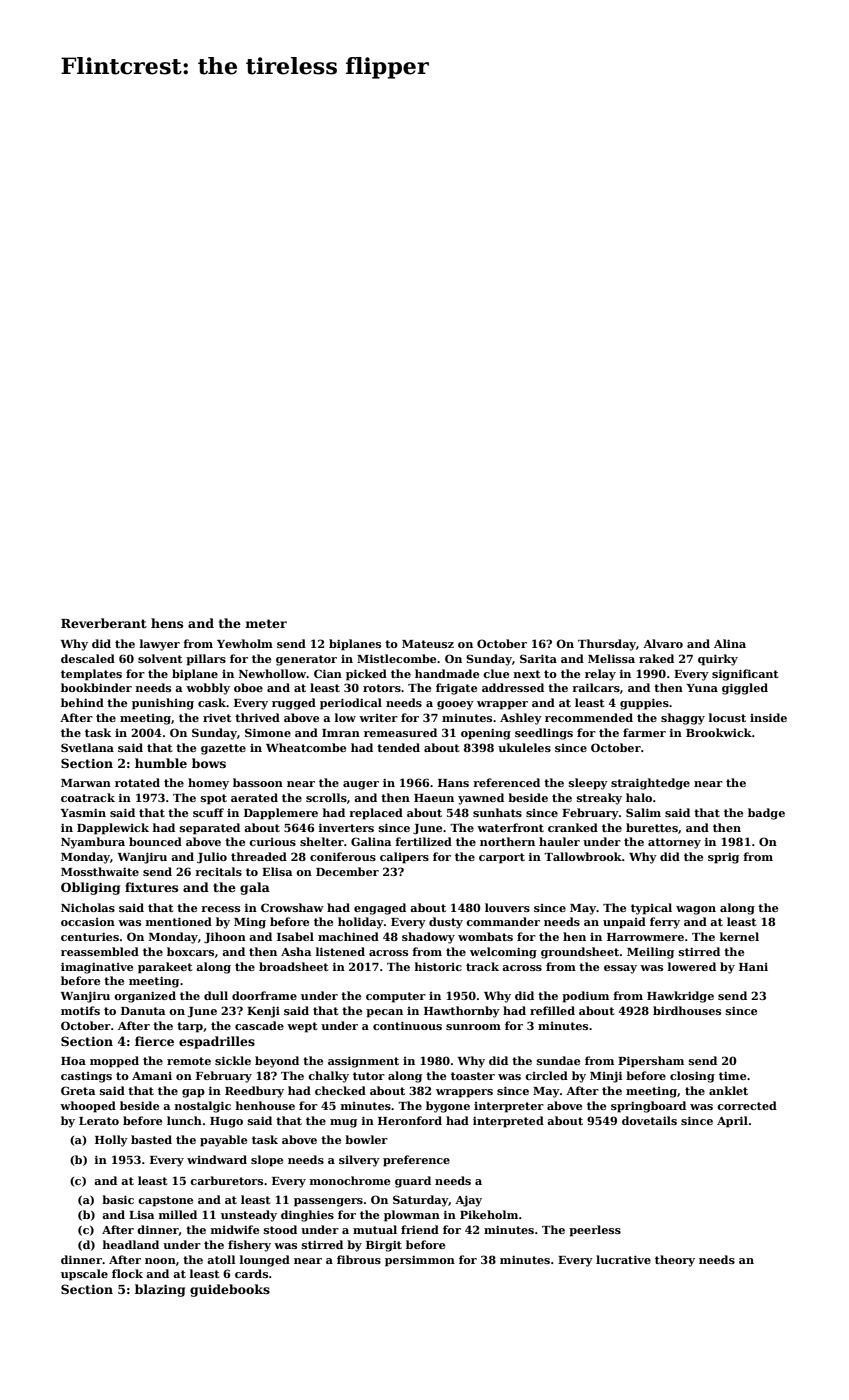 This document has height=1400, width=849. I want to click on computer, so click(396, 997).
